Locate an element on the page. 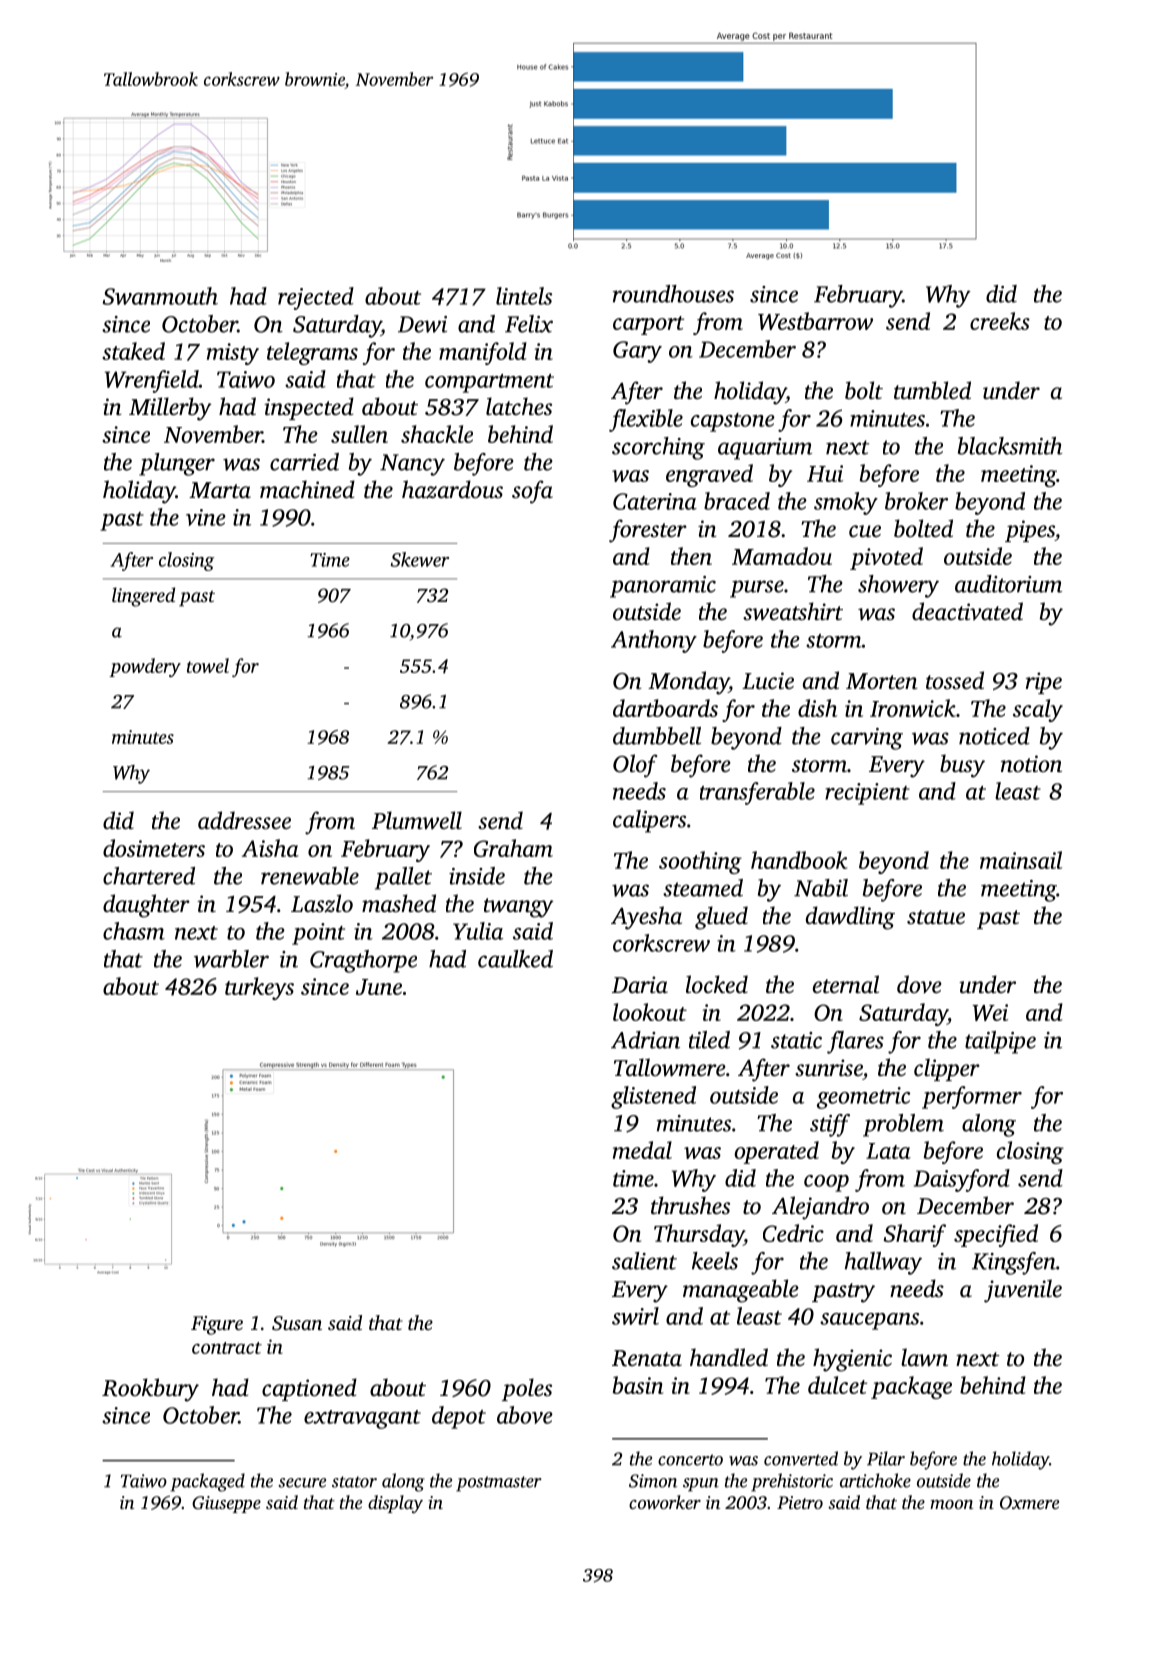 This image has height=1654, width=1165. caulked is located at coordinates (515, 959).
